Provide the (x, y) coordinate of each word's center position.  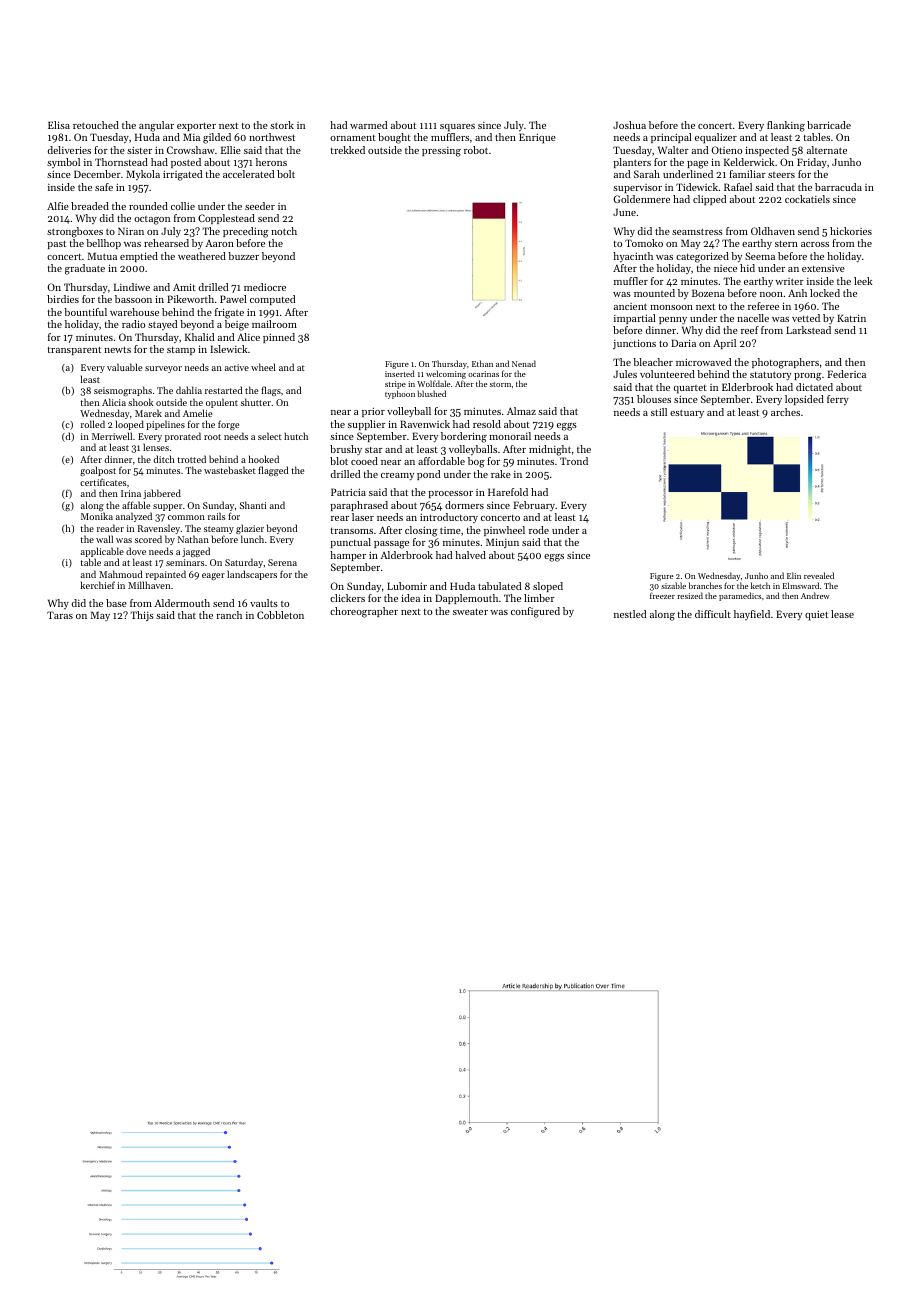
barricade (829, 125)
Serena (282, 562)
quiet (816, 615)
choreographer (364, 612)
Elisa (59, 125)
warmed (368, 125)
